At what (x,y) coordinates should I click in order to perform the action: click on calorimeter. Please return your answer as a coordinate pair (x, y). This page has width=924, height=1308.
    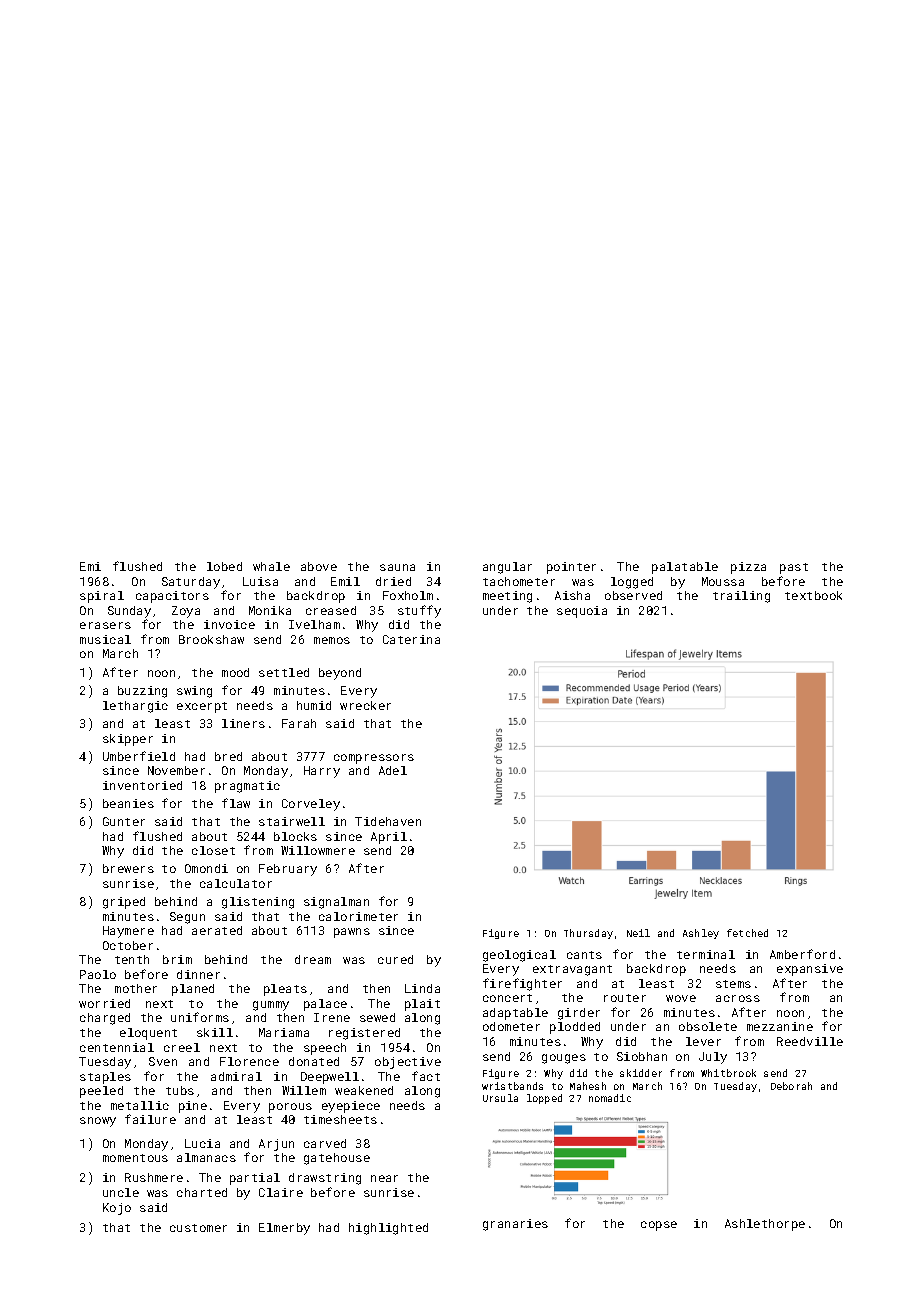
    Looking at the image, I should click on (358, 916).
